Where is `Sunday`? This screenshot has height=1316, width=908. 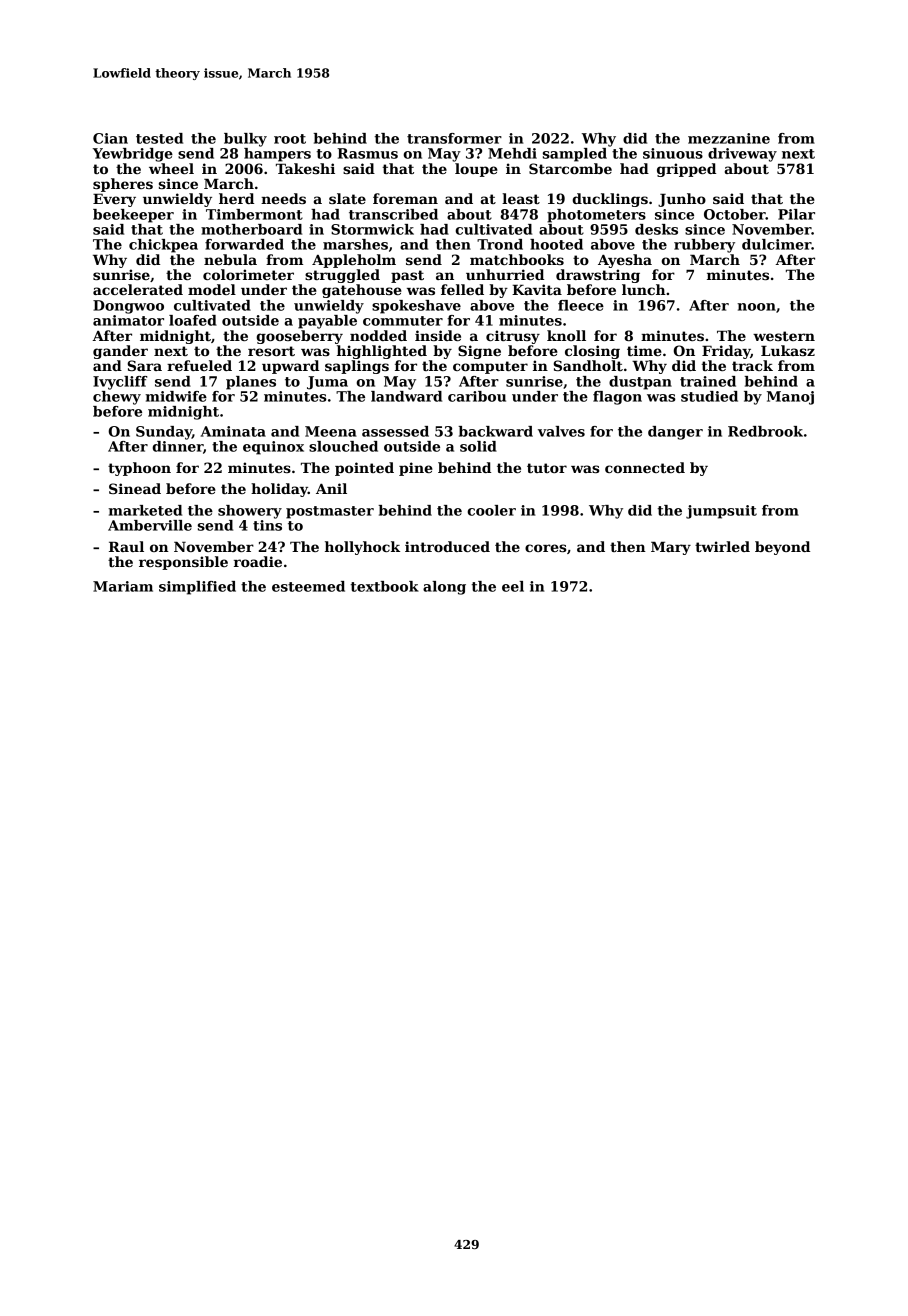 Sunday is located at coordinates (164, 433).
